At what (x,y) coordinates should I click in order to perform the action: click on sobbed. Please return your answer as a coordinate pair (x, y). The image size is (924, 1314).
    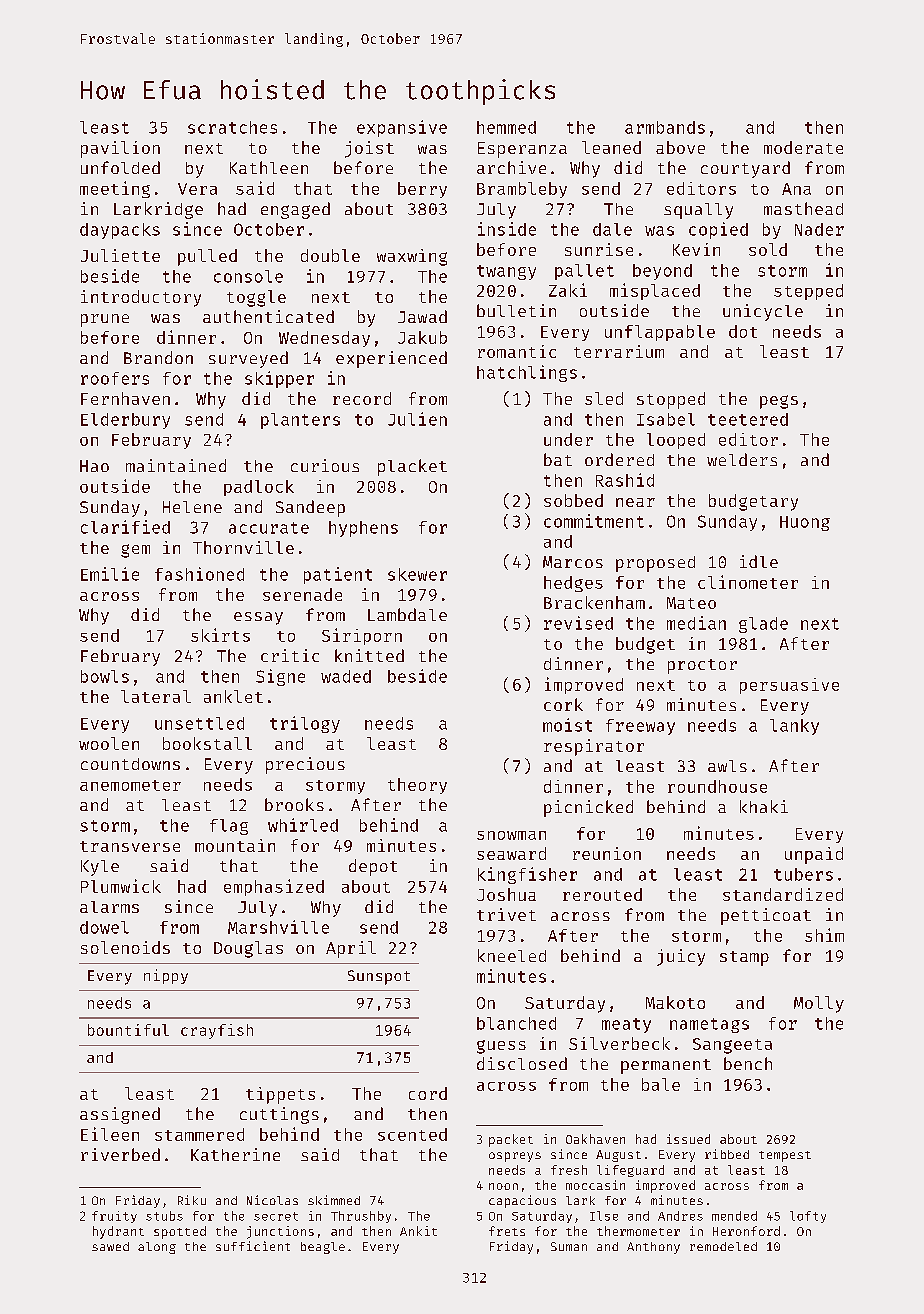
    Looking at the image, I should click on (573, 500).
